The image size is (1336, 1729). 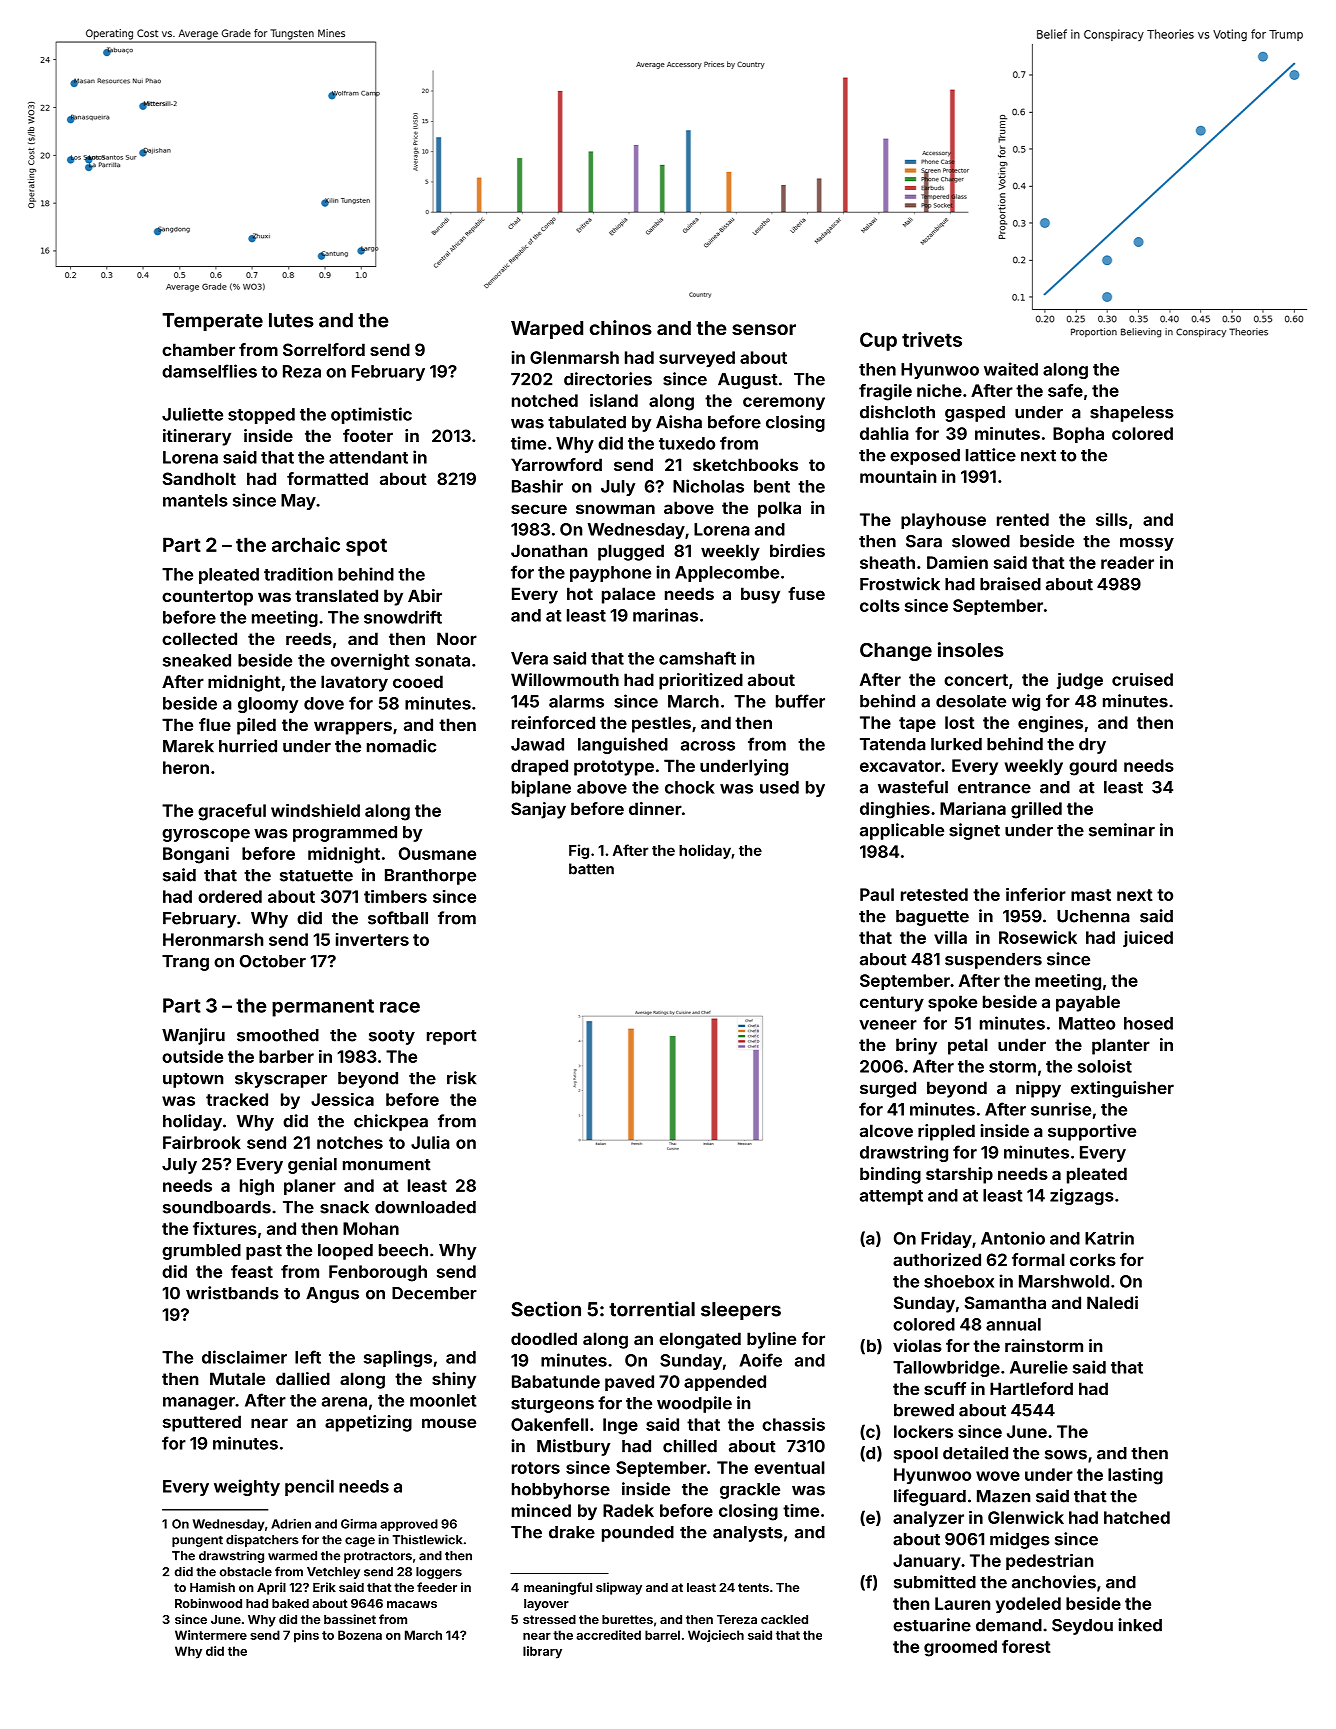 What do you see at coordinates (195, 500) in the image?
I see `mantels` at bounding box center [195, 500].
